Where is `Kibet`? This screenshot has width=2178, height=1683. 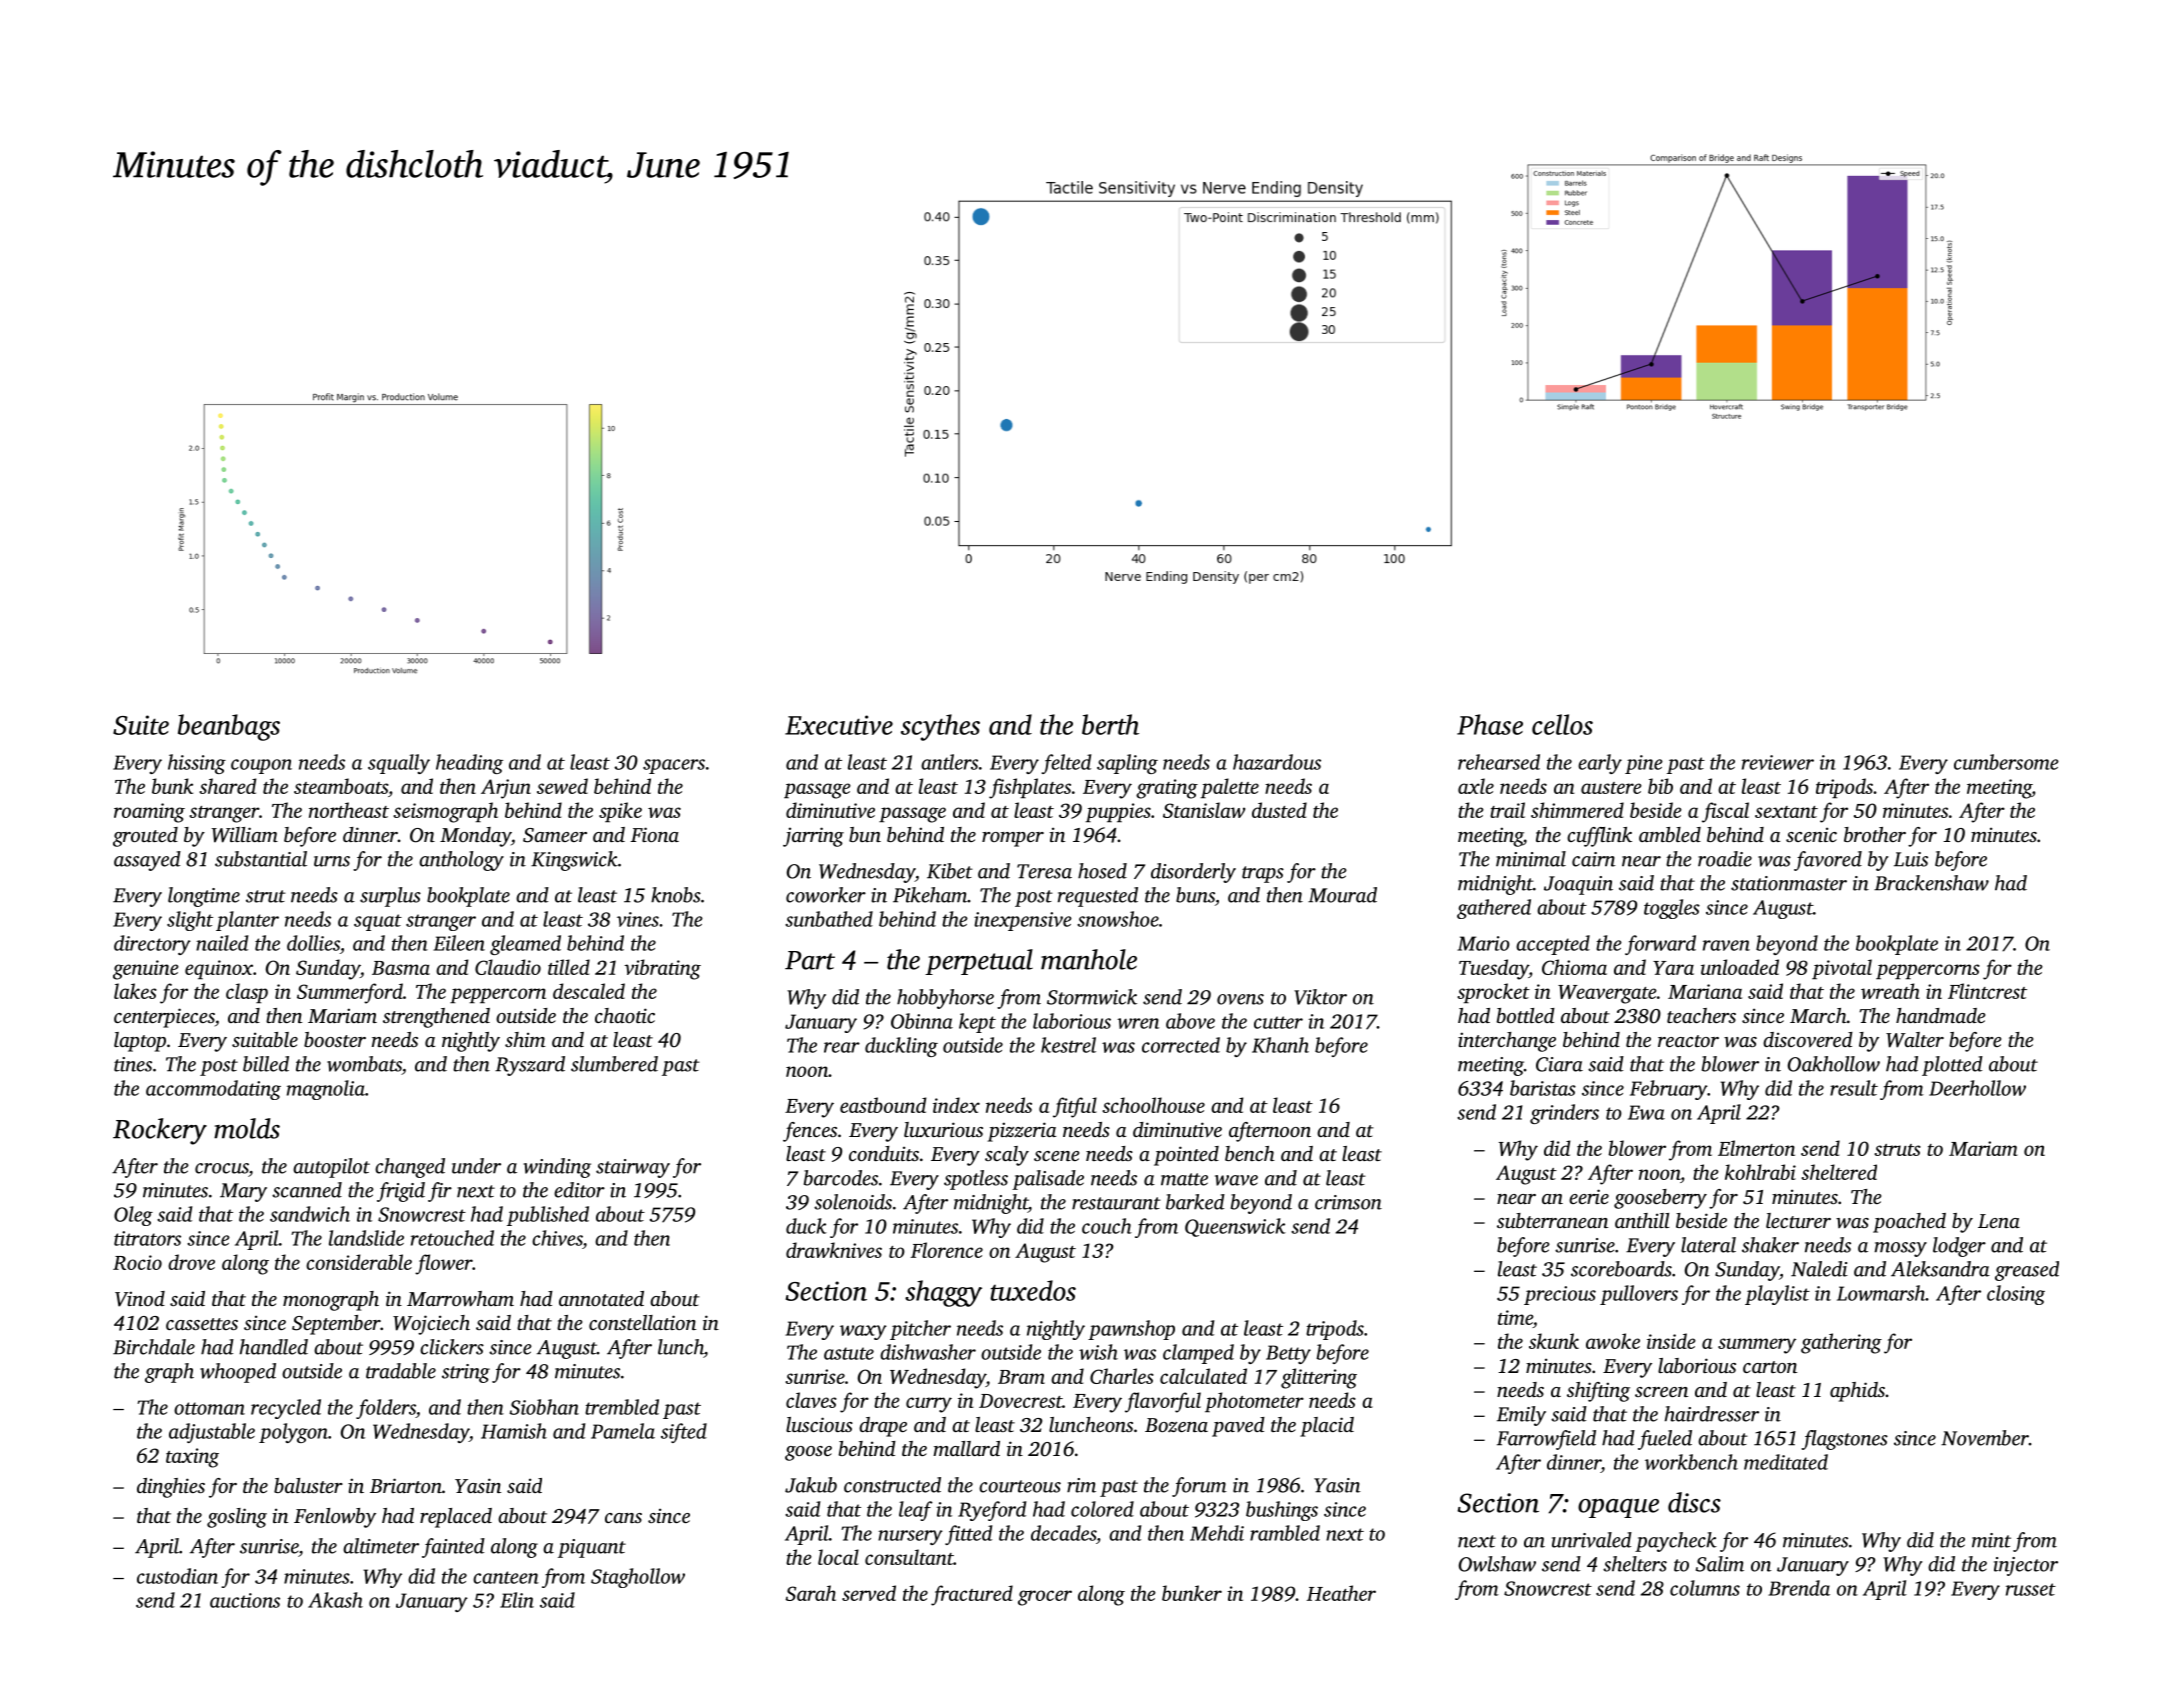
Kibet is located at coordinates (950, 871).
